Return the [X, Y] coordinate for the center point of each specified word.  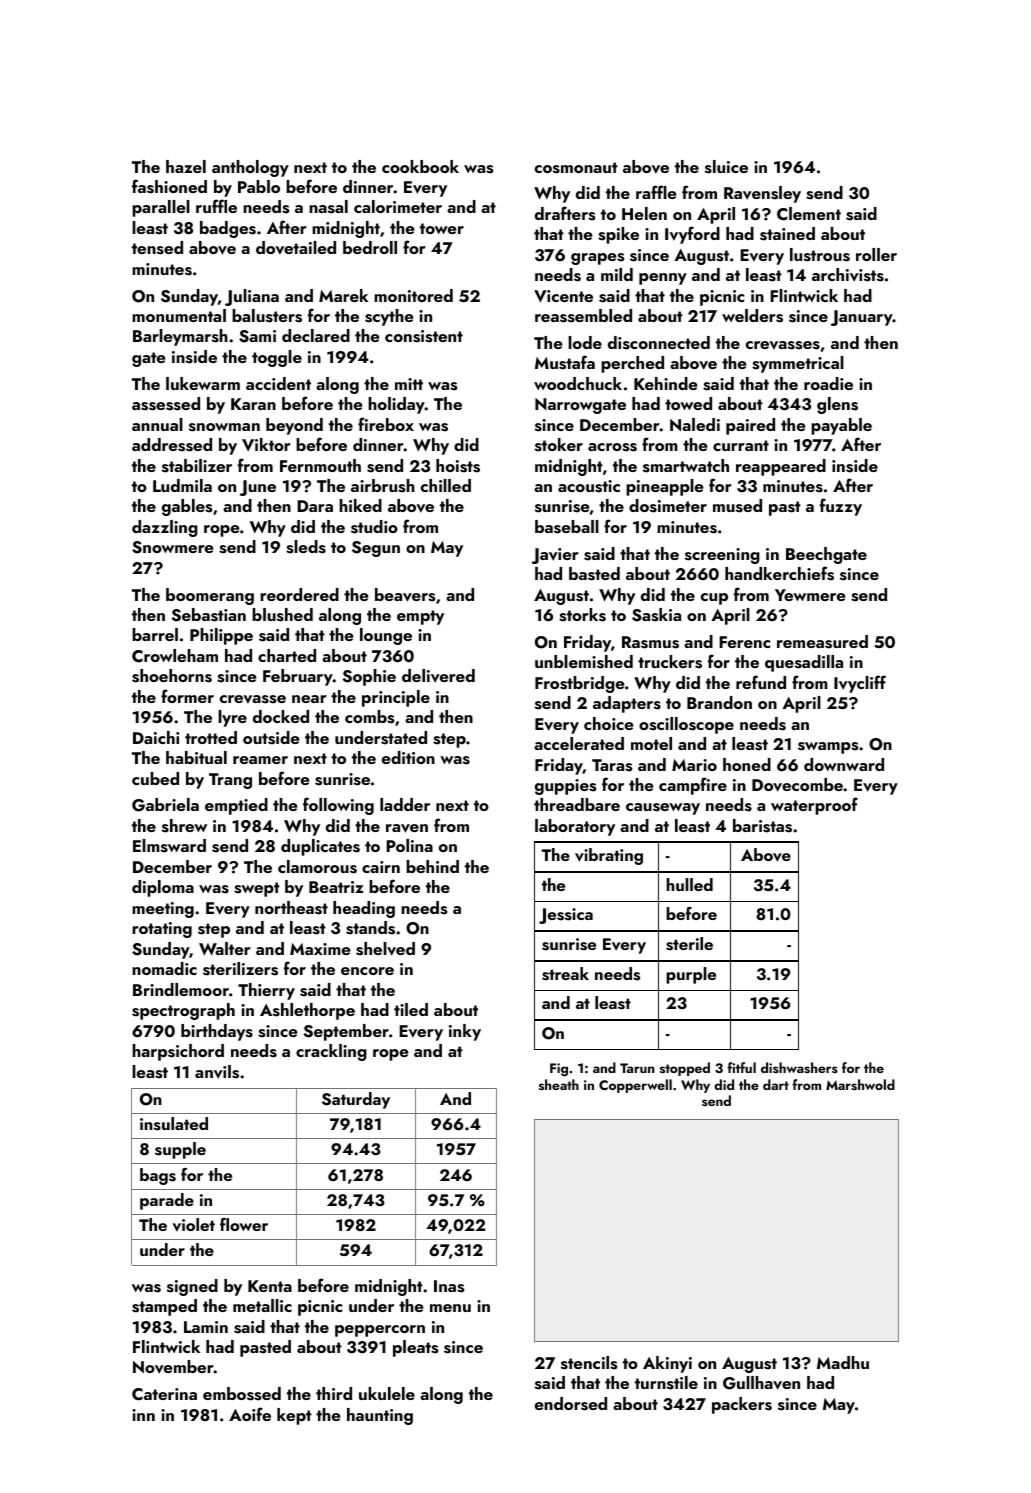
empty [420, 617]
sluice [726, 167]
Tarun [637, 1068]
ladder [405, 804]
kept [294, 1416]
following [338, 806]
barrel [155, 634]
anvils [217, 1072]
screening [722, 556]
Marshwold [860, 1085]
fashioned [169, 186]
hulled [689, 884]
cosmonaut [576, 168]
